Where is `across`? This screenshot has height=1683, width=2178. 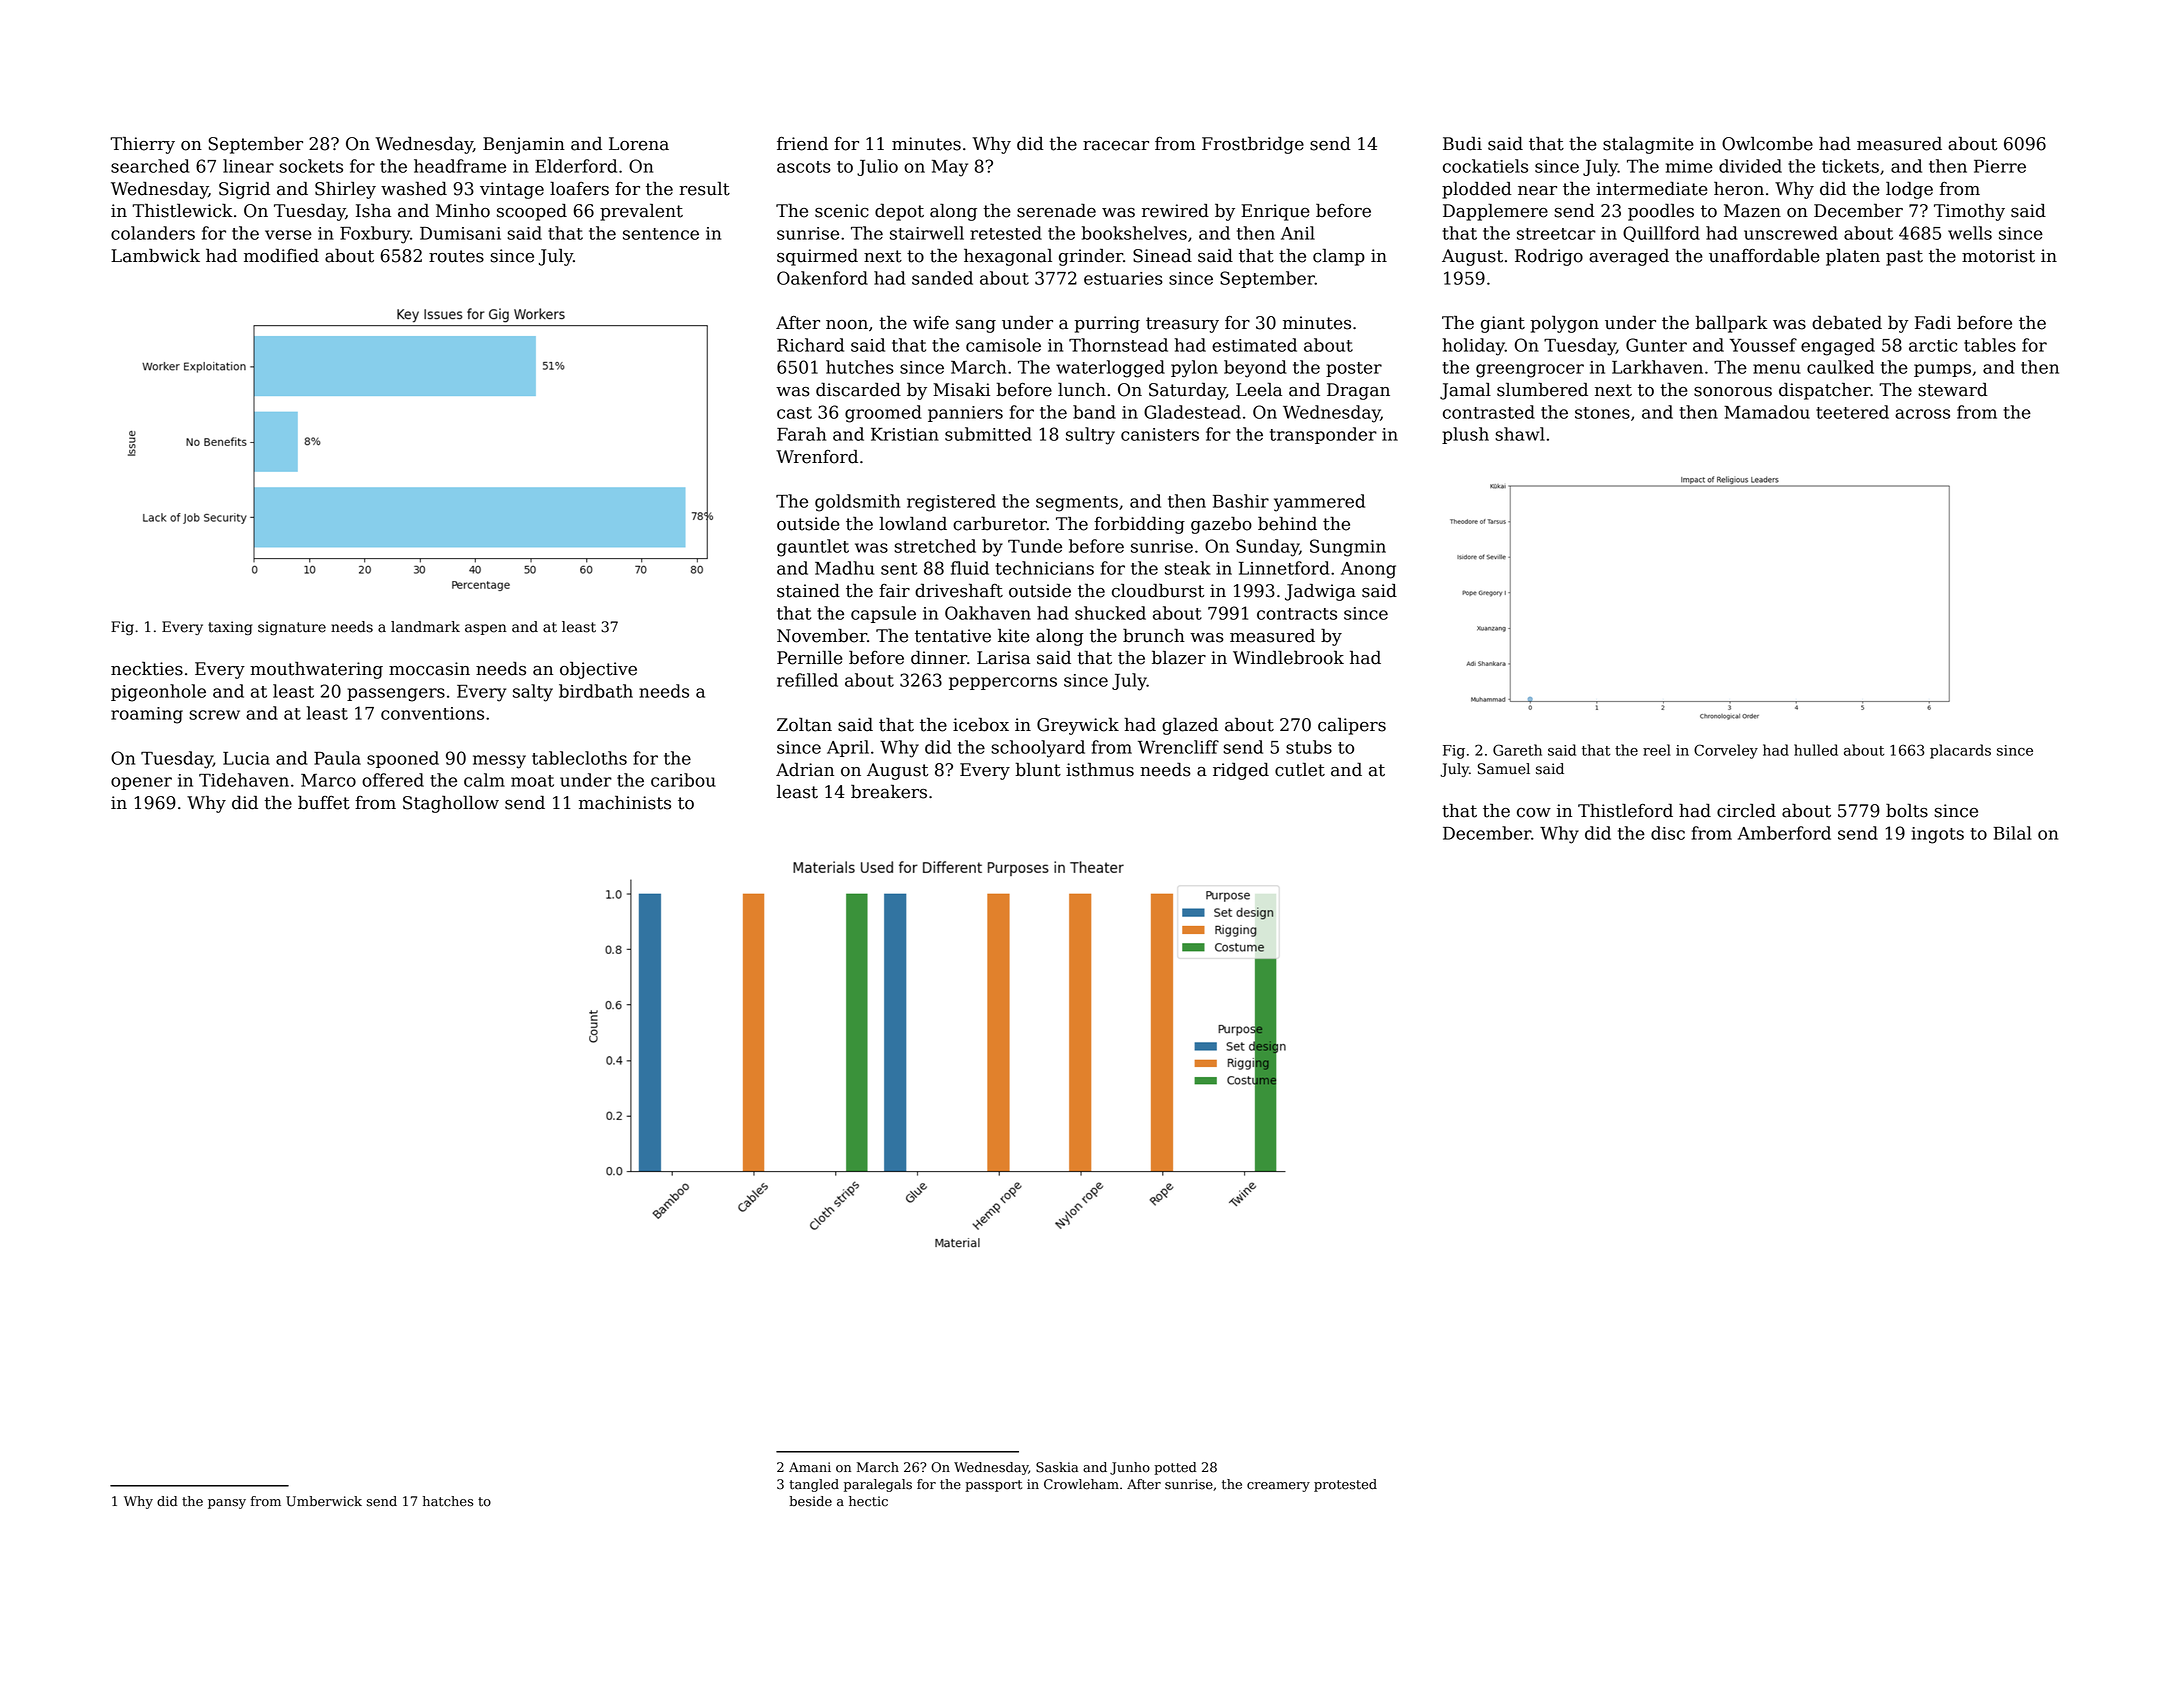 across is located at coordinates (1922, 414).
